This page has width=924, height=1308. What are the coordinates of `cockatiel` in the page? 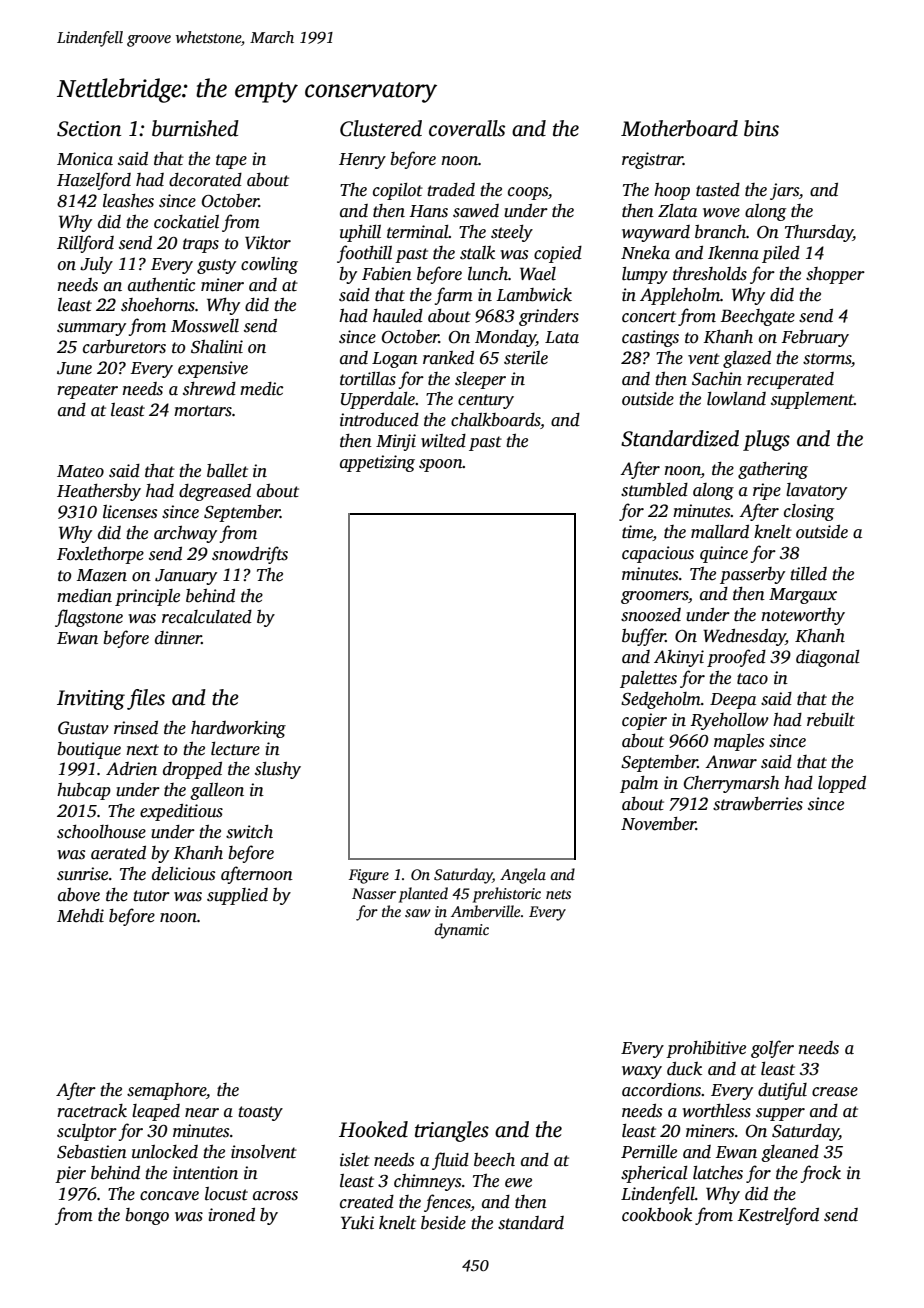 It's located at (186, 222).
